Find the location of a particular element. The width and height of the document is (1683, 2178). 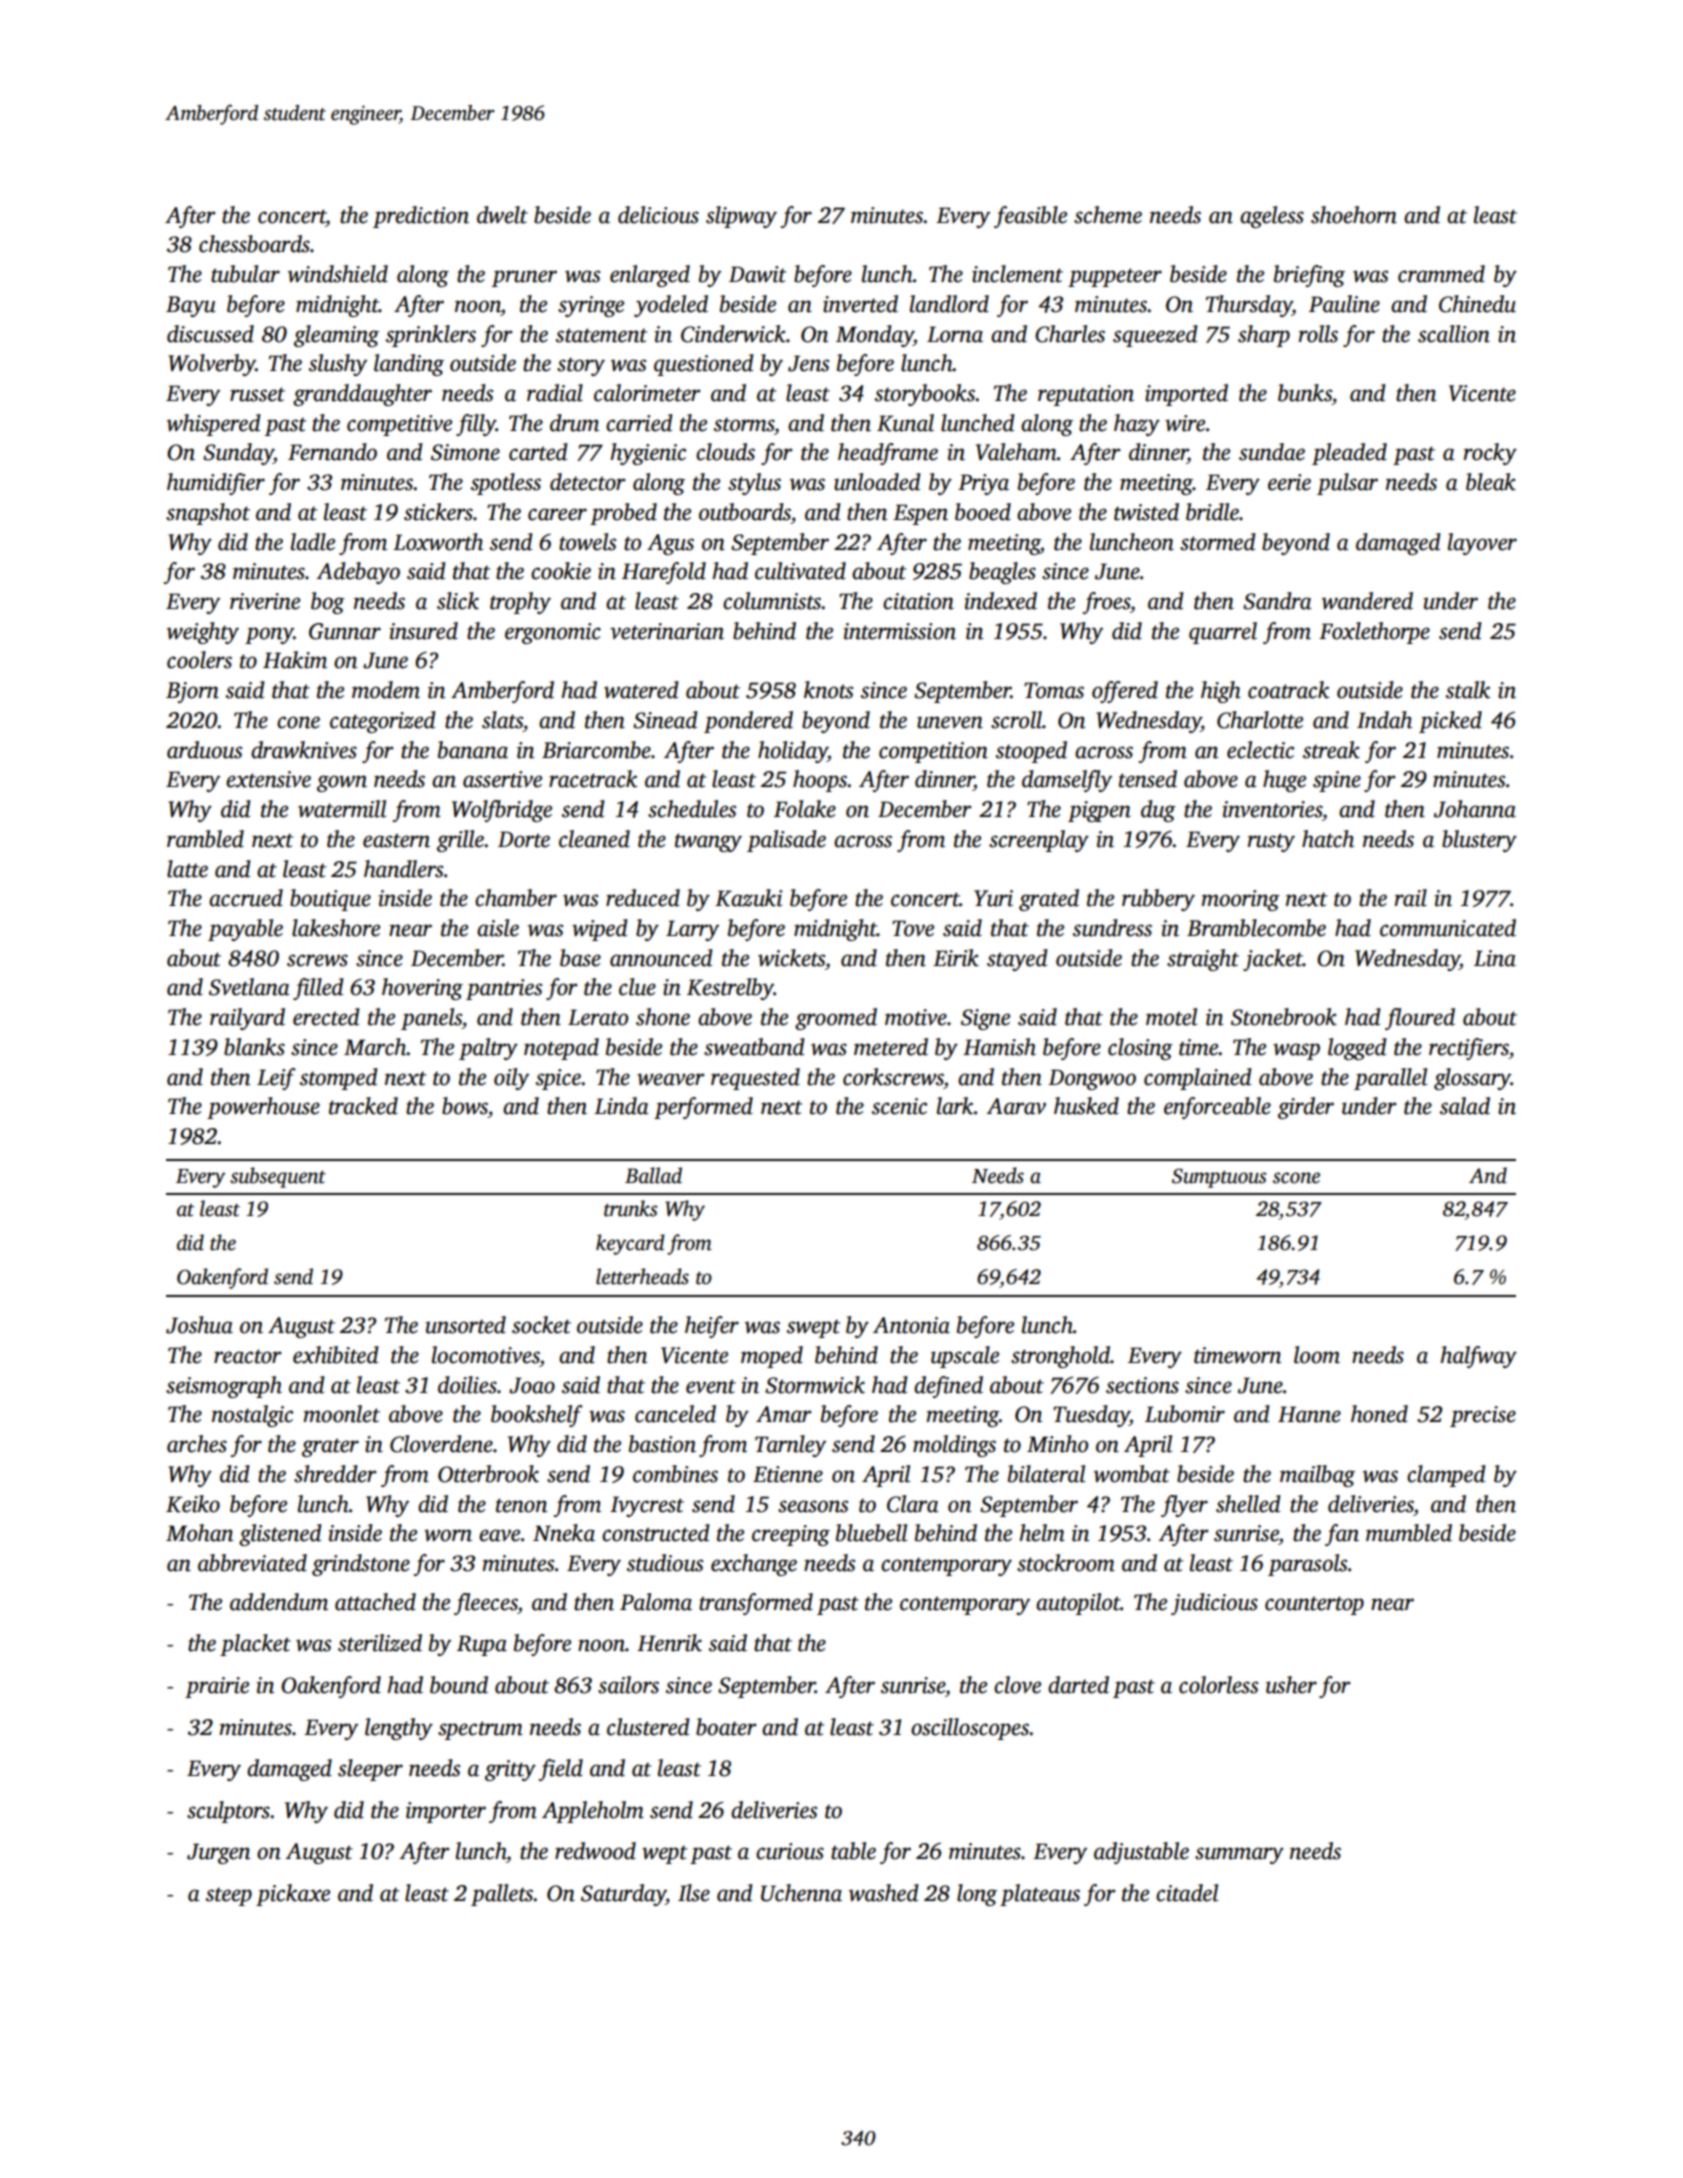

halfway is located at coordinates (1479, 1357).
